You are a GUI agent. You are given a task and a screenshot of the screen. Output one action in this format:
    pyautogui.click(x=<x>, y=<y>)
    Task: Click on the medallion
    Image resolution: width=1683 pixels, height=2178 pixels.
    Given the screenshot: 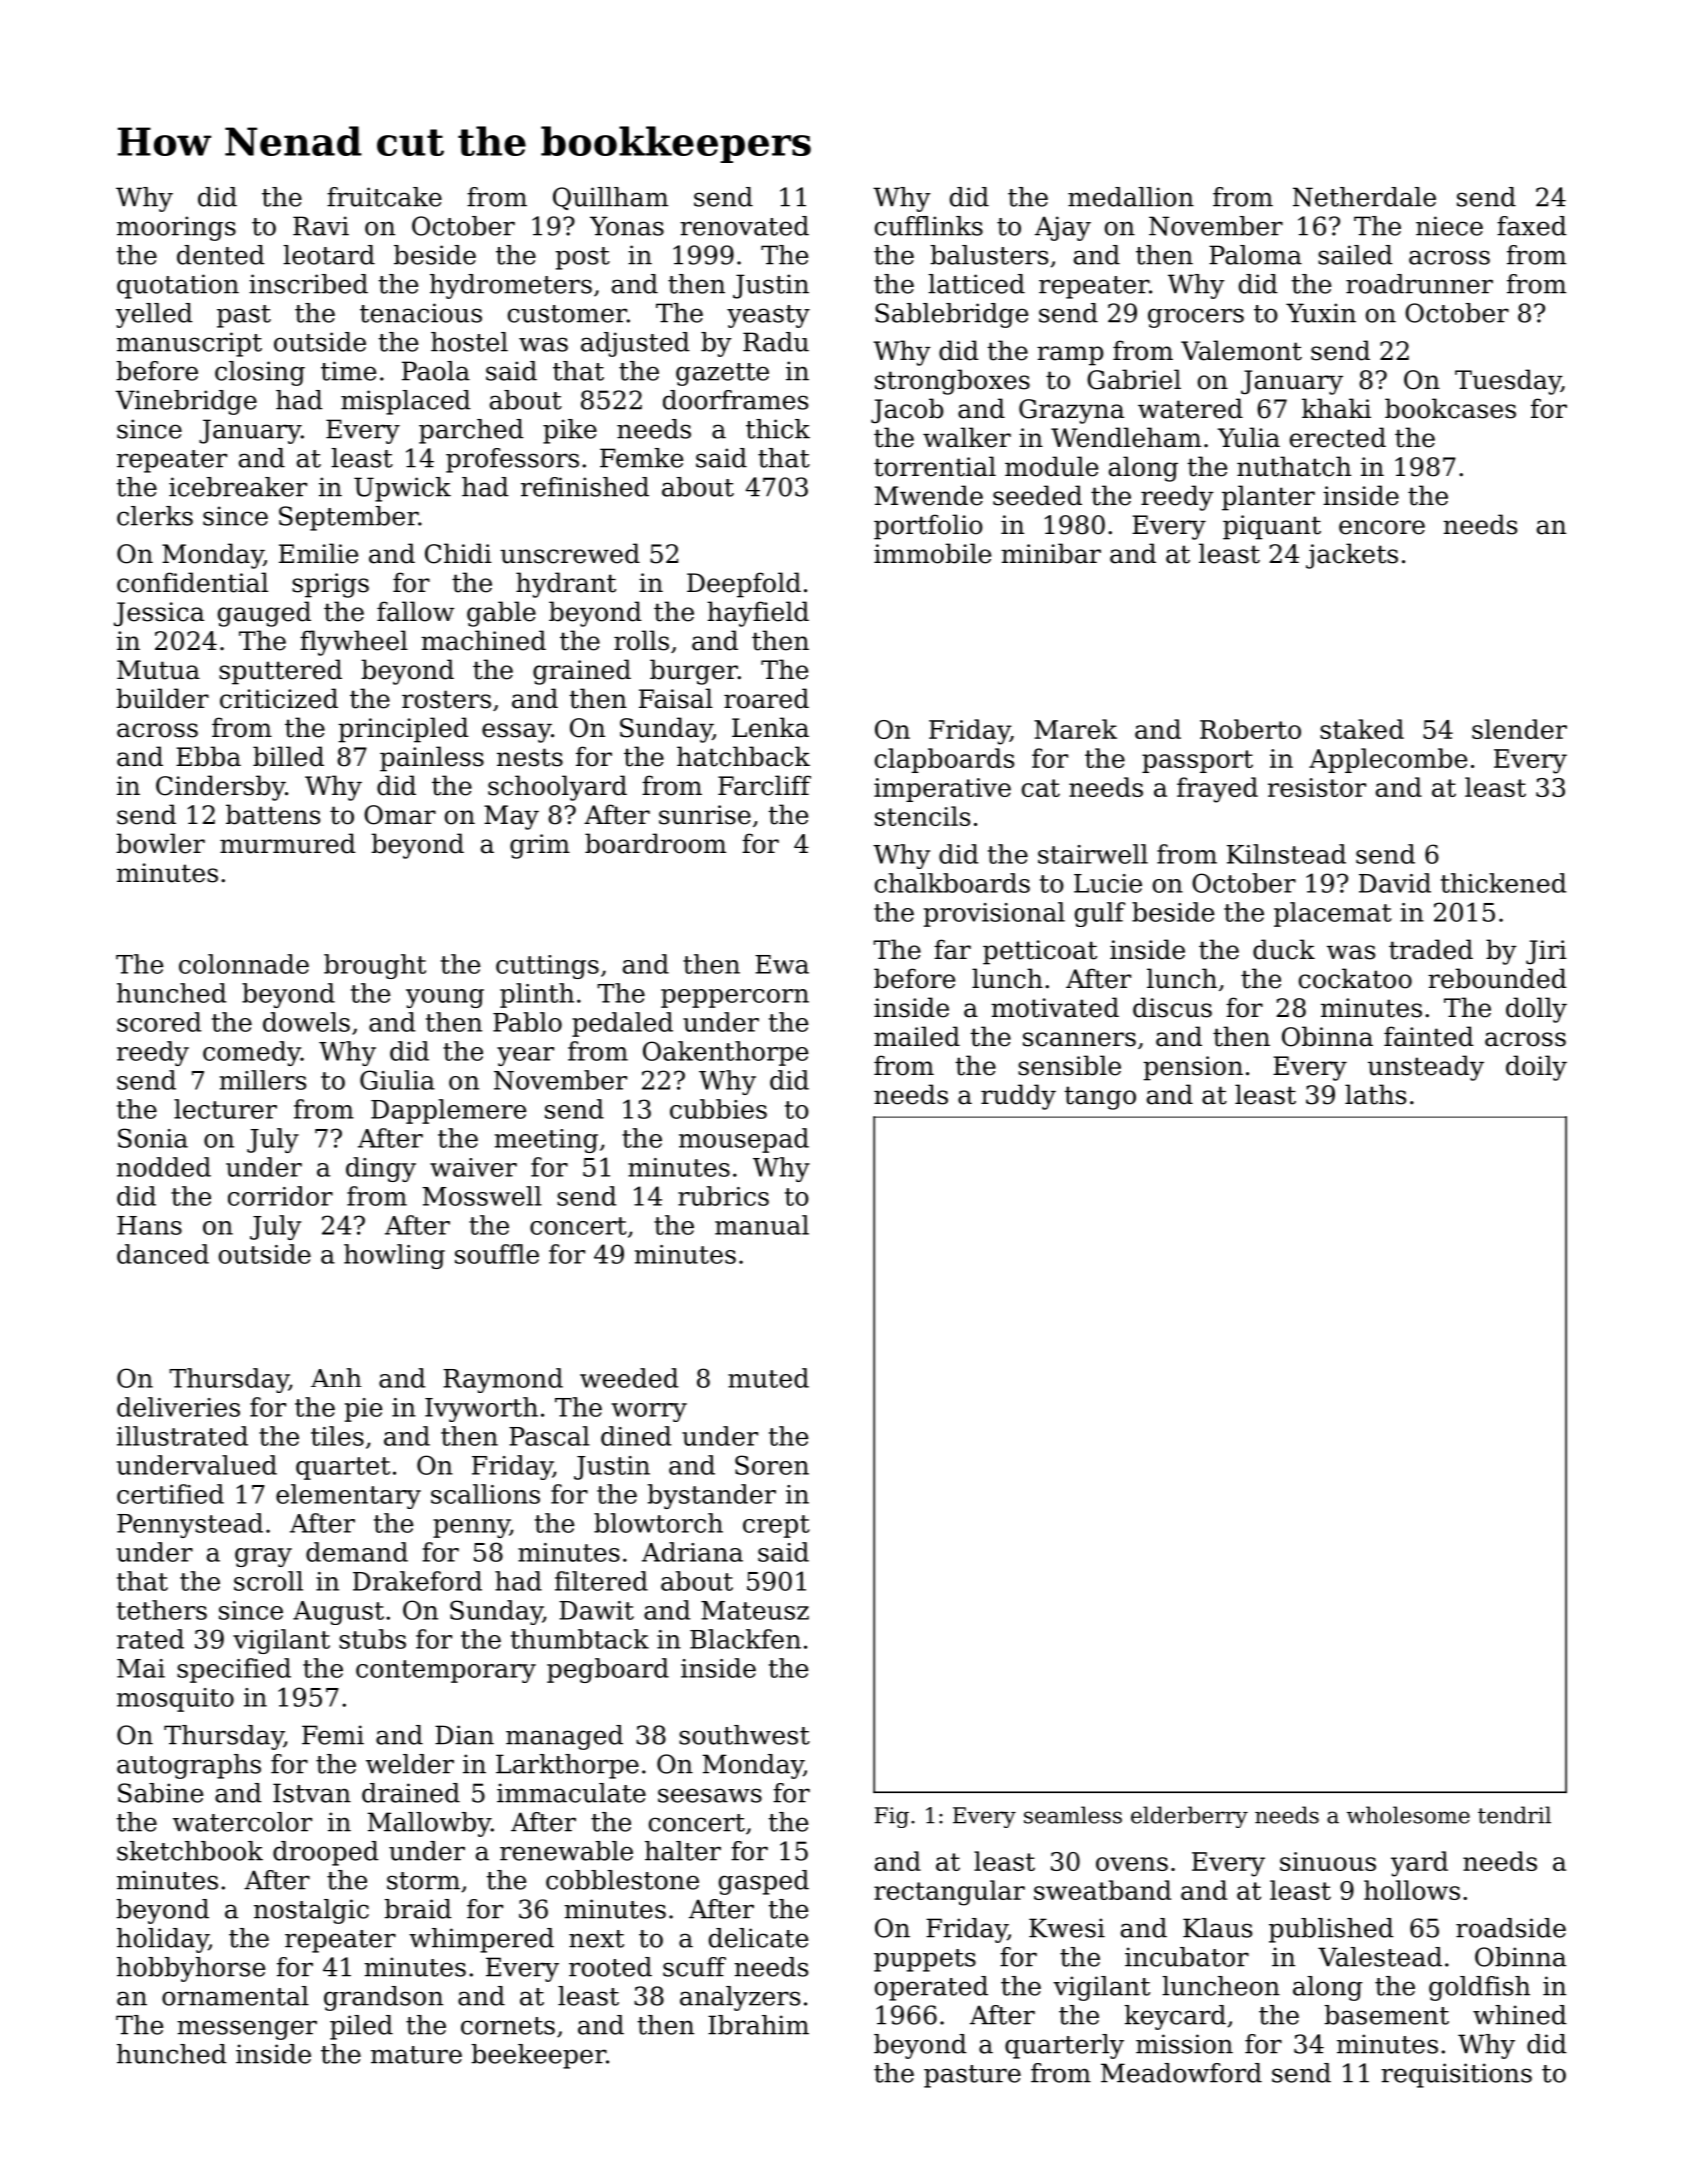 What is the action you would take?
    pyautogui.click(x=1131, y=197)
